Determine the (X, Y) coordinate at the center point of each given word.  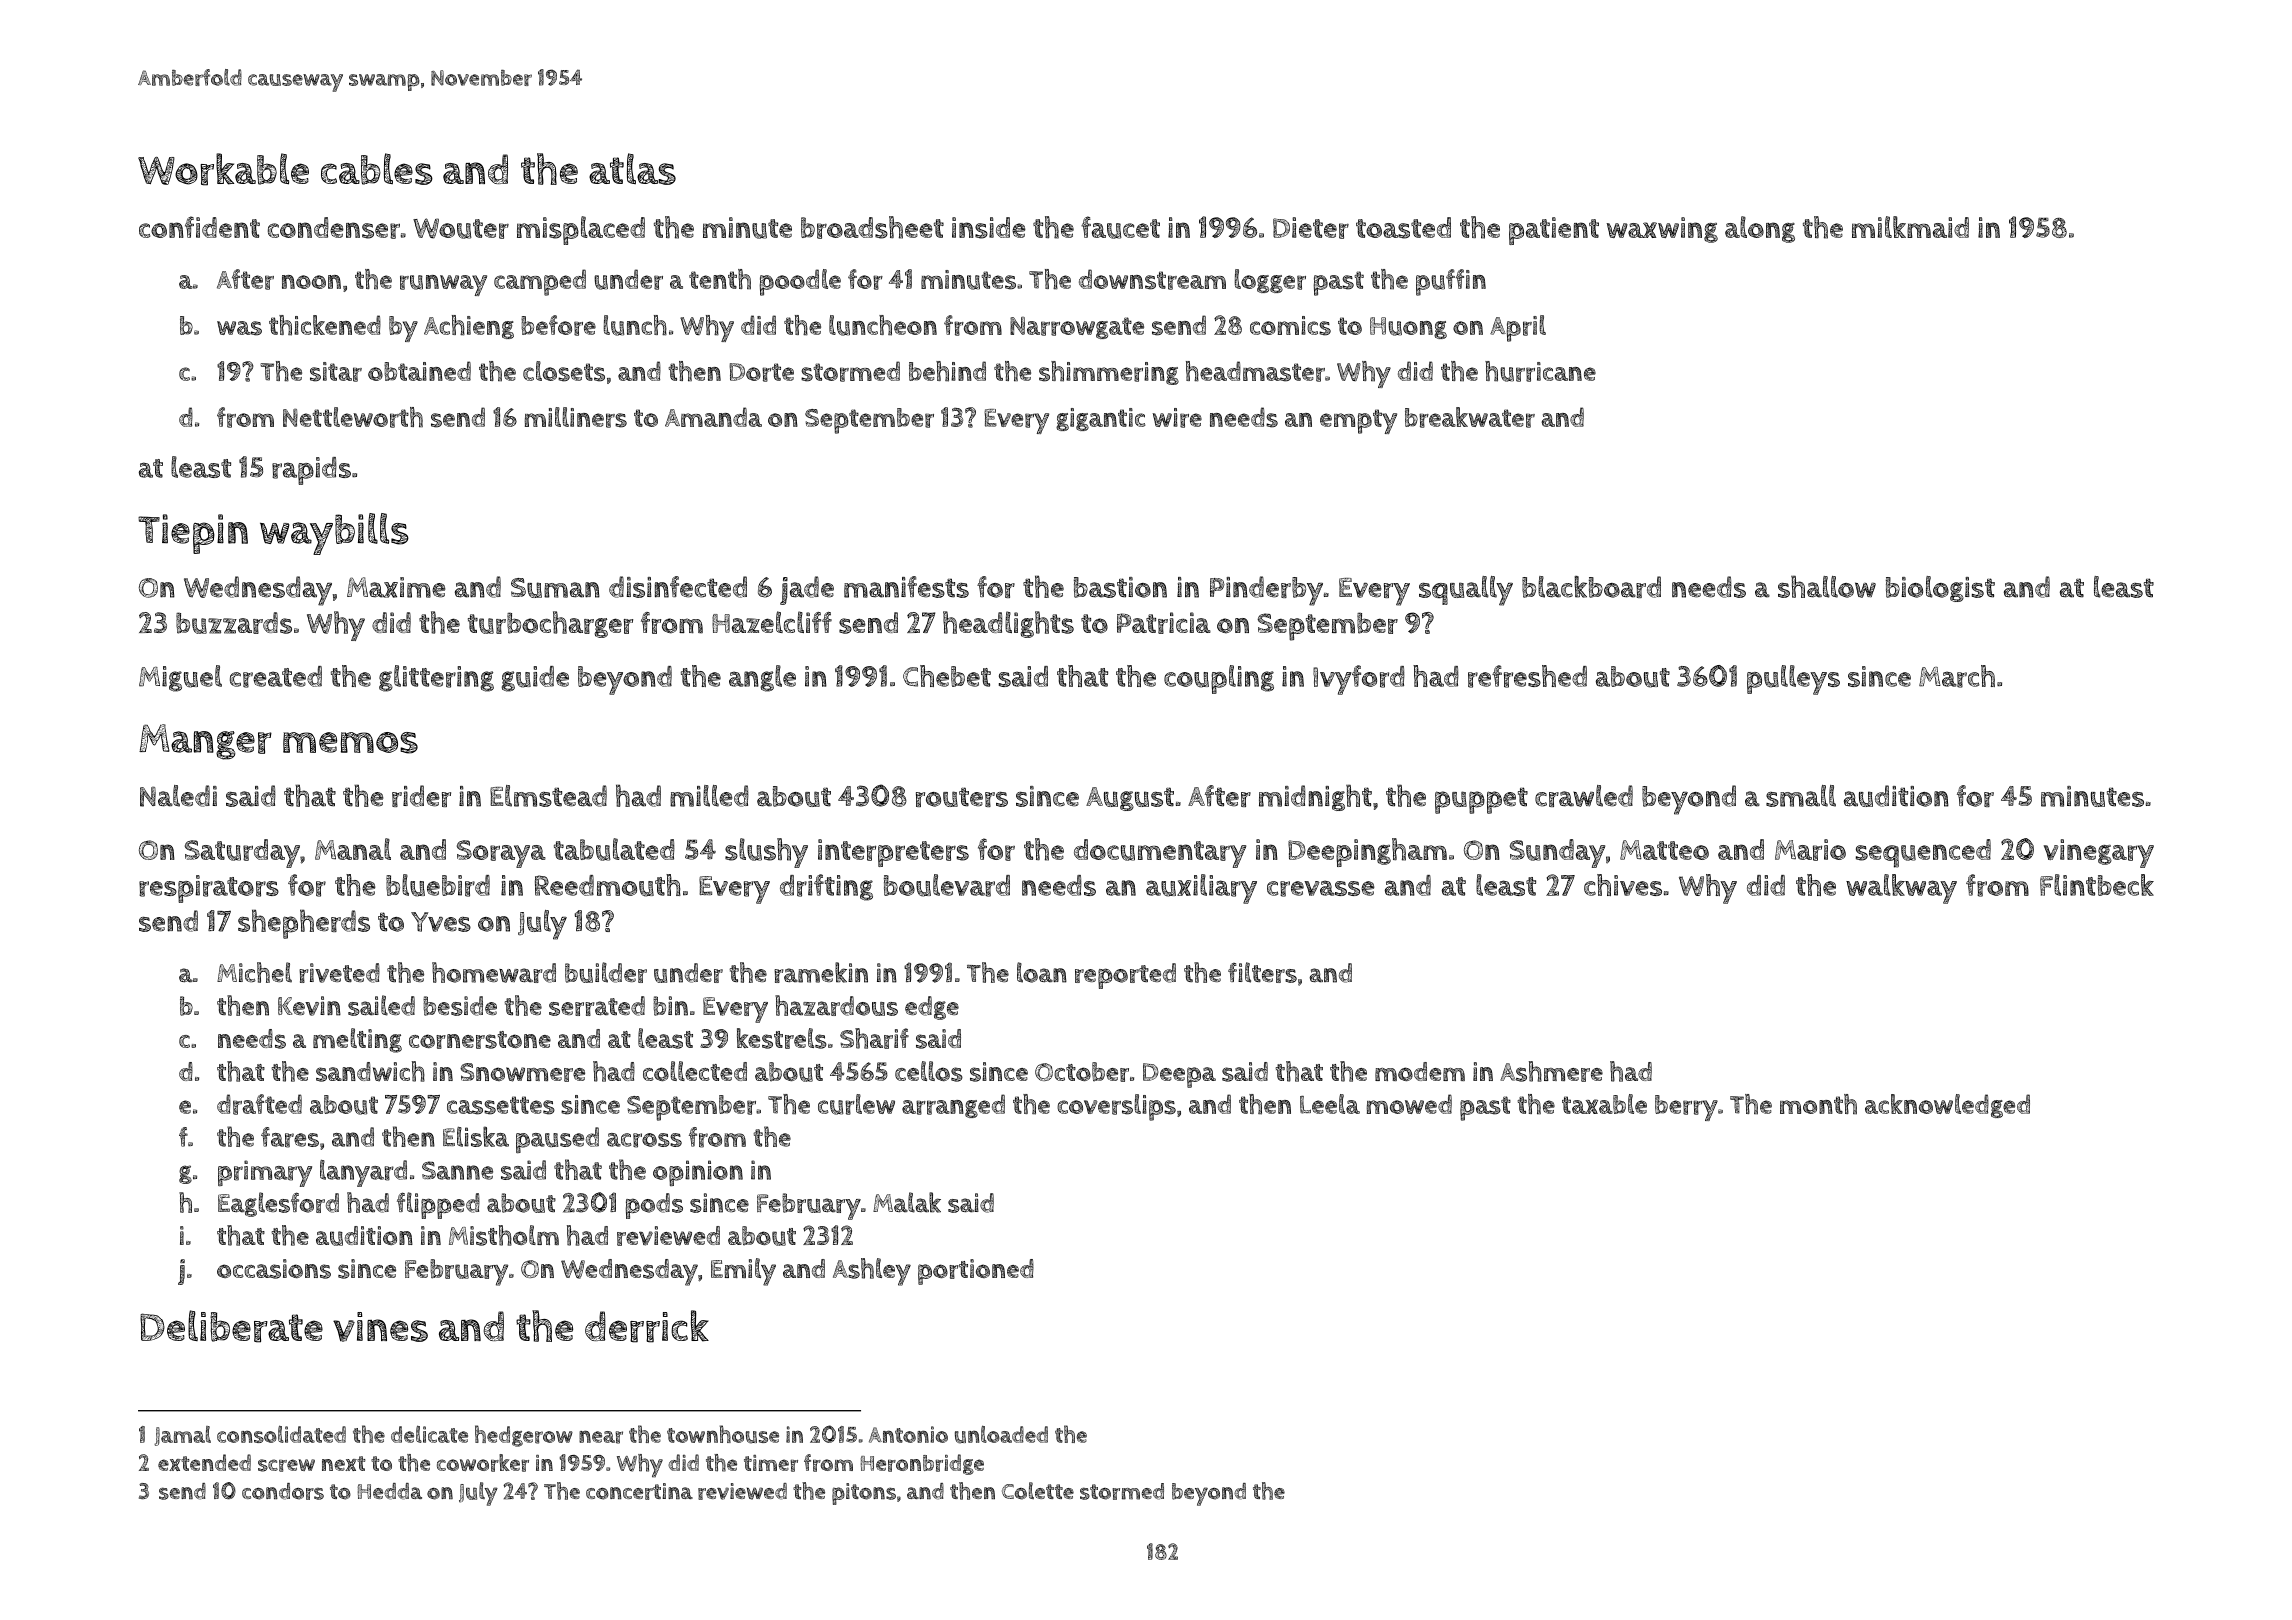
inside (989, 228)
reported (1125, 976)
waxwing (1662, 230)
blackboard (1591, 587)
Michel (254, 972)
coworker (483, 1463)
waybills (334, 534)
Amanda (713, 417)
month (1818, 1104)
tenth (720, 279)
